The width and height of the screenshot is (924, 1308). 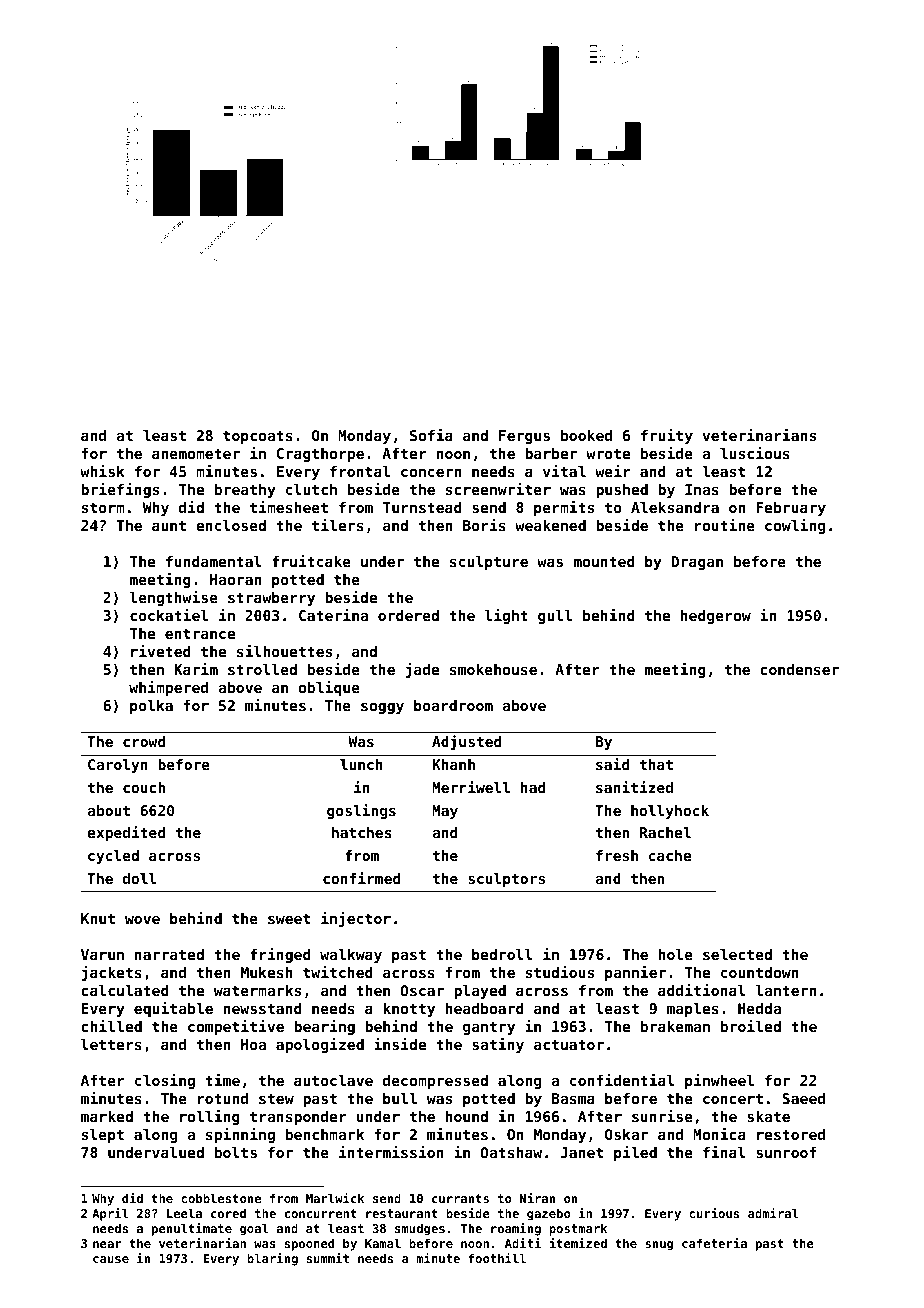 What do you see at coordinates (382, 708) in the screenshot?
I see `soggy` at bounding box center [382, 708].
